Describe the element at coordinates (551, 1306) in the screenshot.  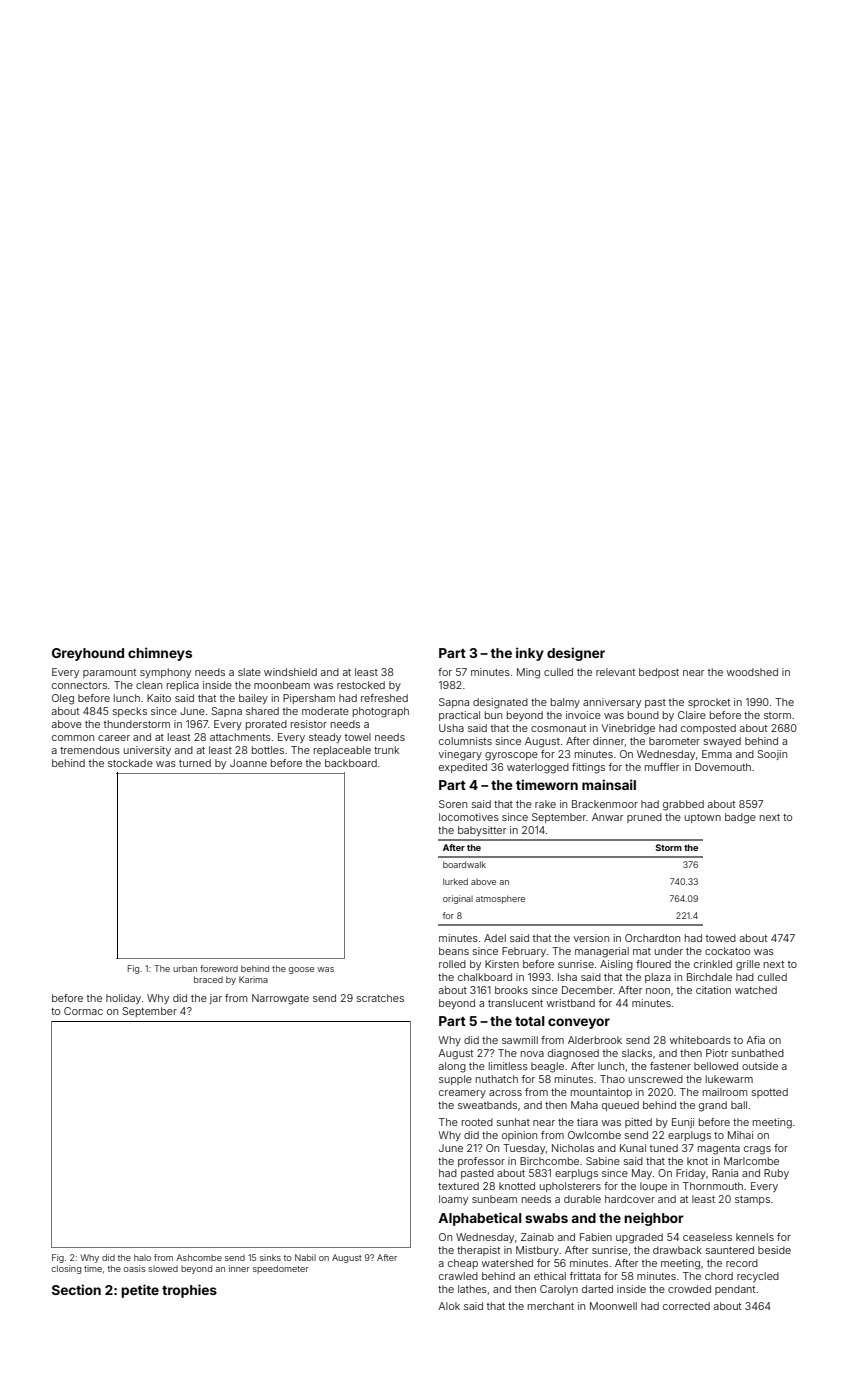
I see `merchant` at that location.
